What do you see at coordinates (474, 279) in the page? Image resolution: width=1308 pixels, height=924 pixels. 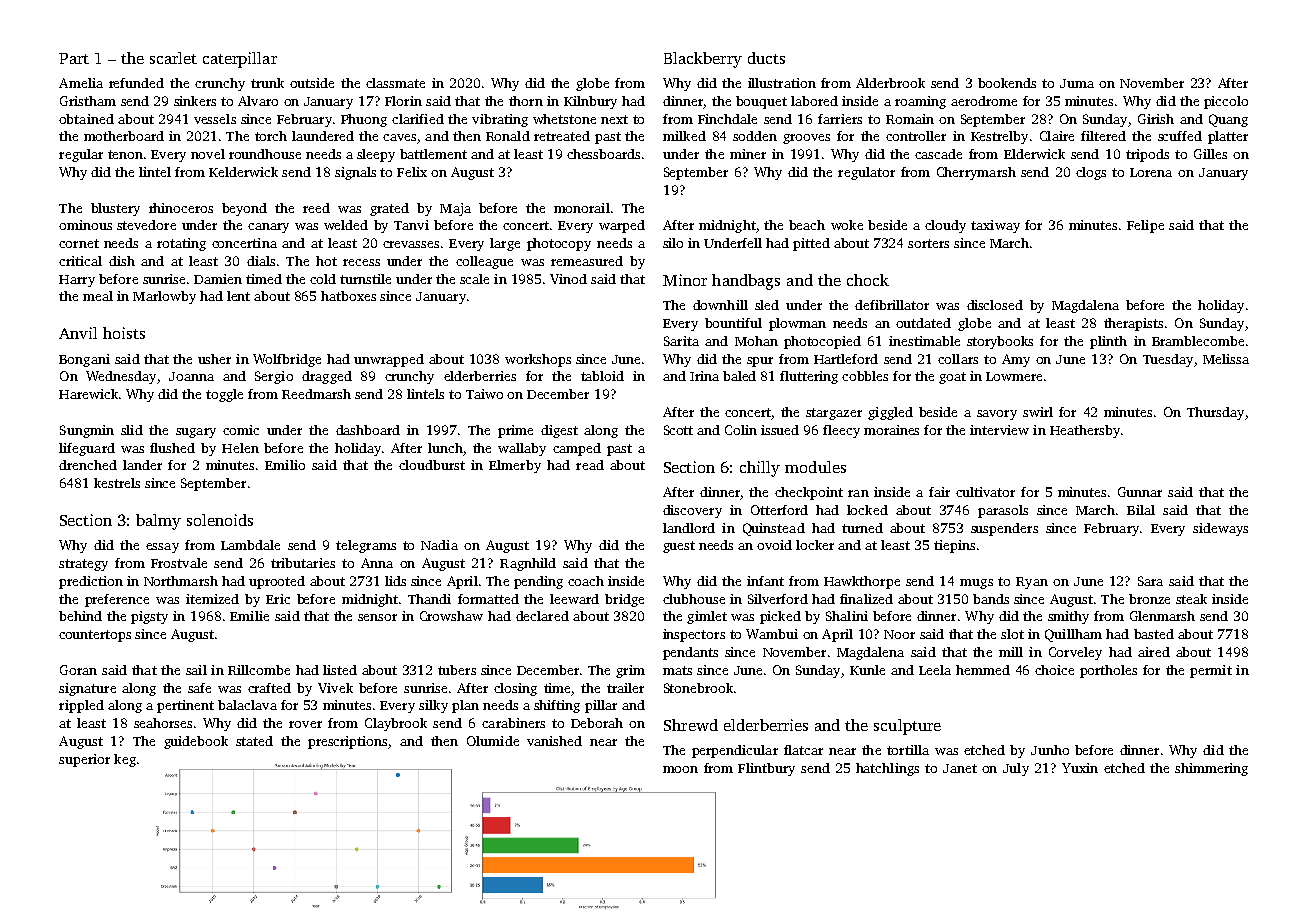 I see `scale` at bounding box center [474, 279].
